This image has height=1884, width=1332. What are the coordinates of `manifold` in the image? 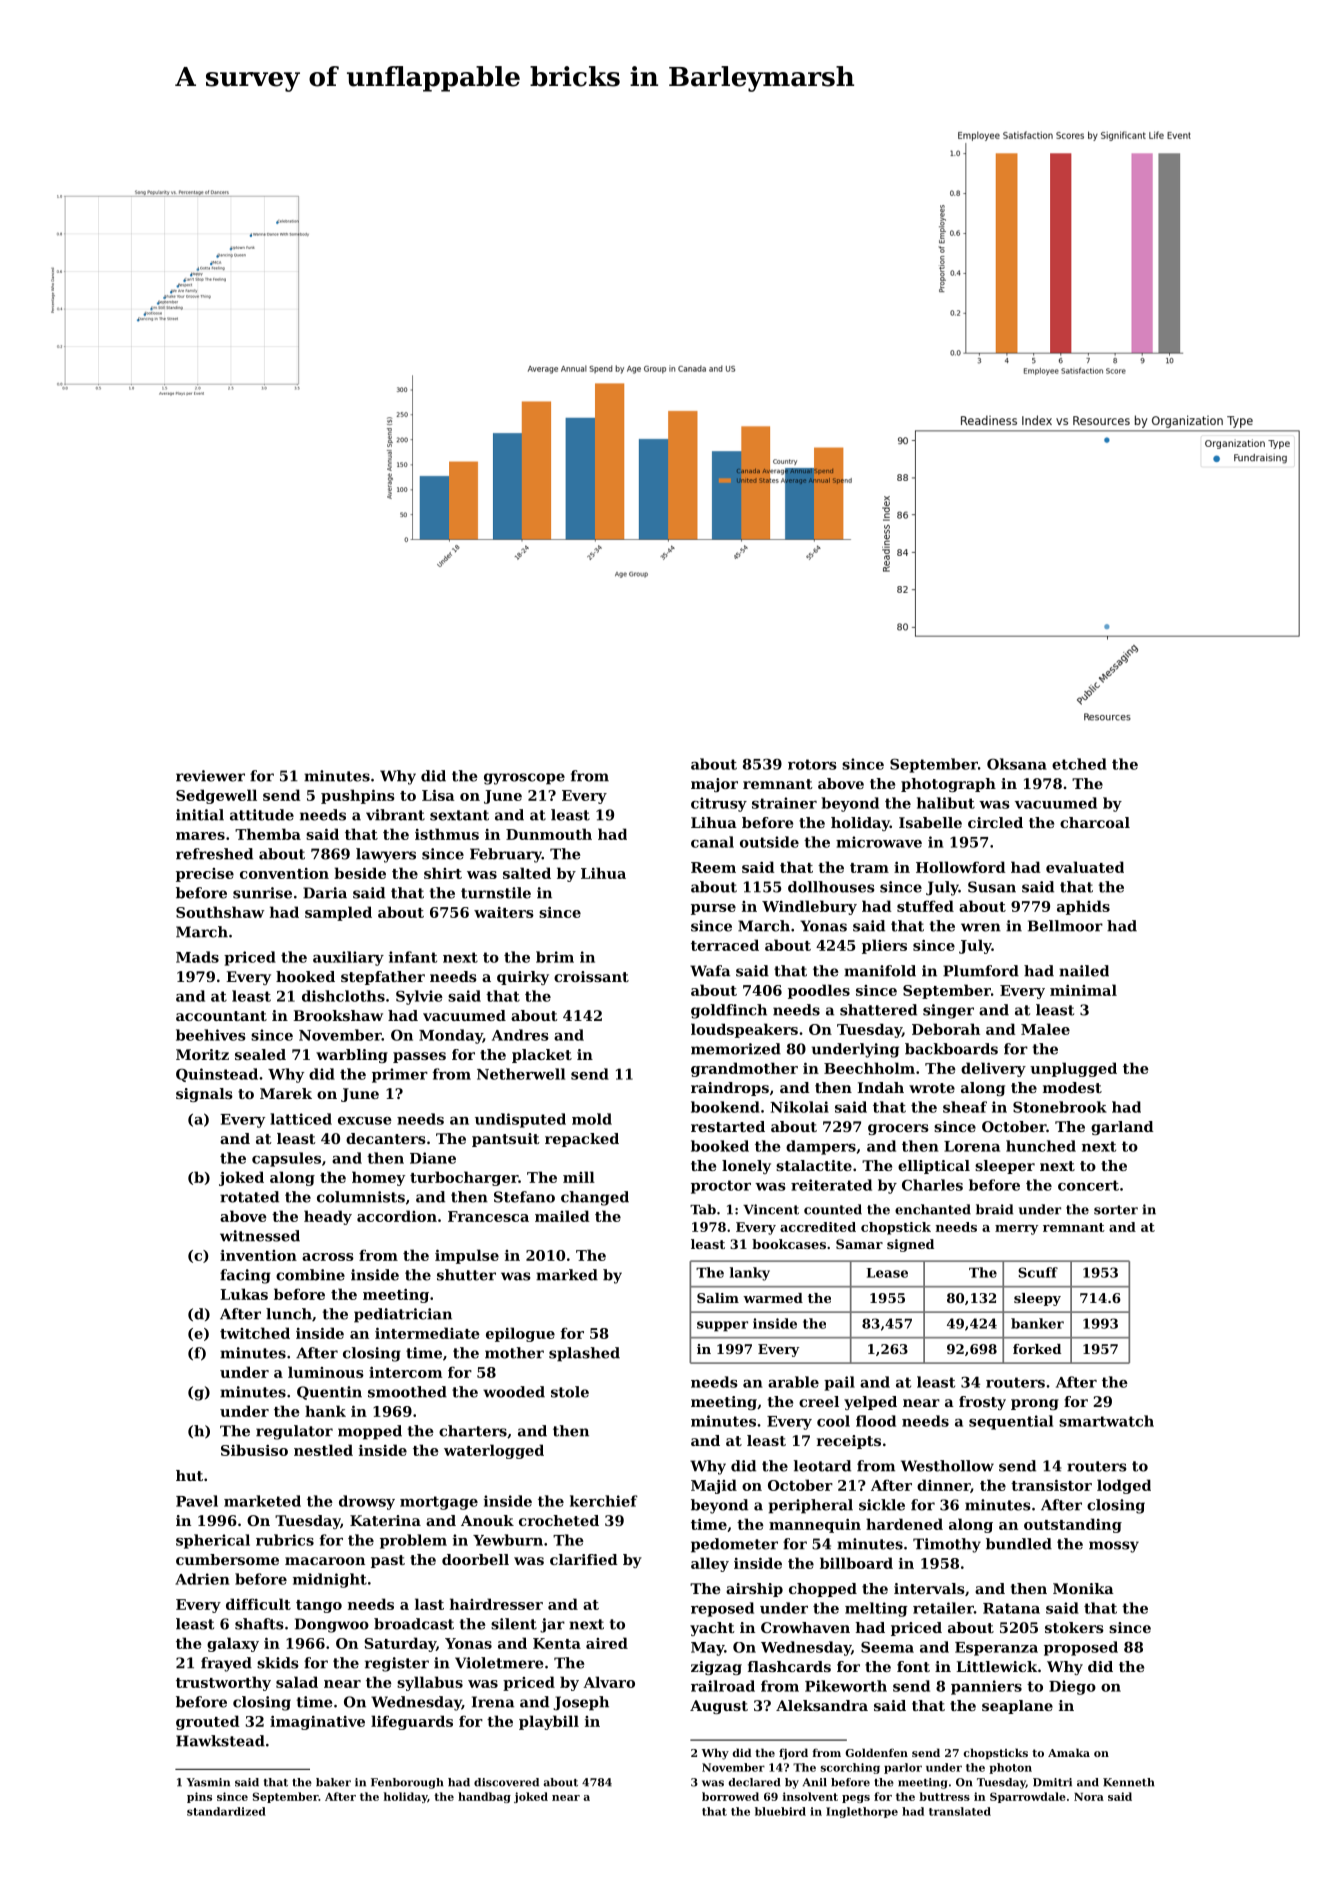 It's located at (880, 971).
